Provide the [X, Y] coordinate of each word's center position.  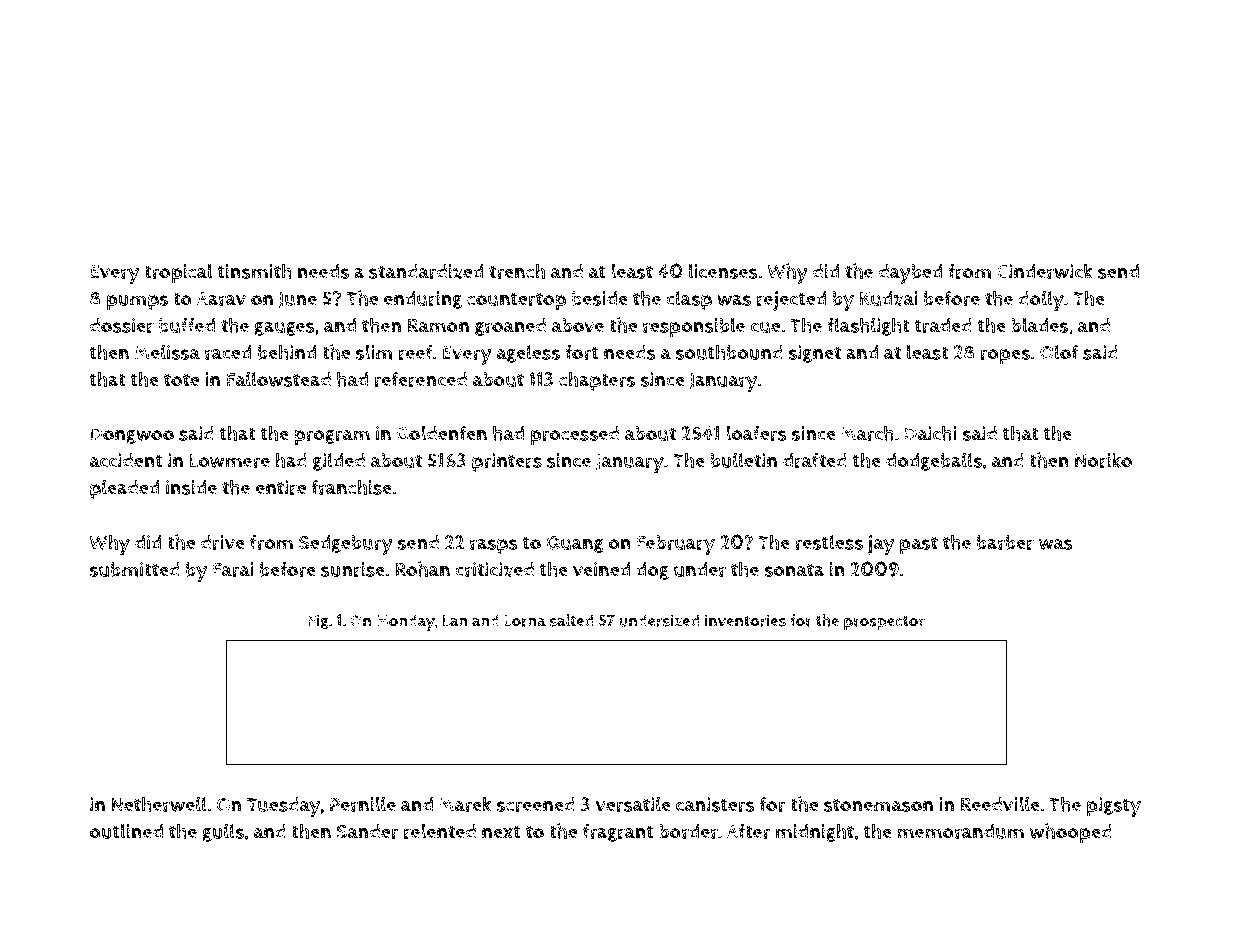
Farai [233, 569]
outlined [126, 831]
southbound [729, 352]
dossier [122, 325]
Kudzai [889, 298]
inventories [745, 620]
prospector [884, 623]
